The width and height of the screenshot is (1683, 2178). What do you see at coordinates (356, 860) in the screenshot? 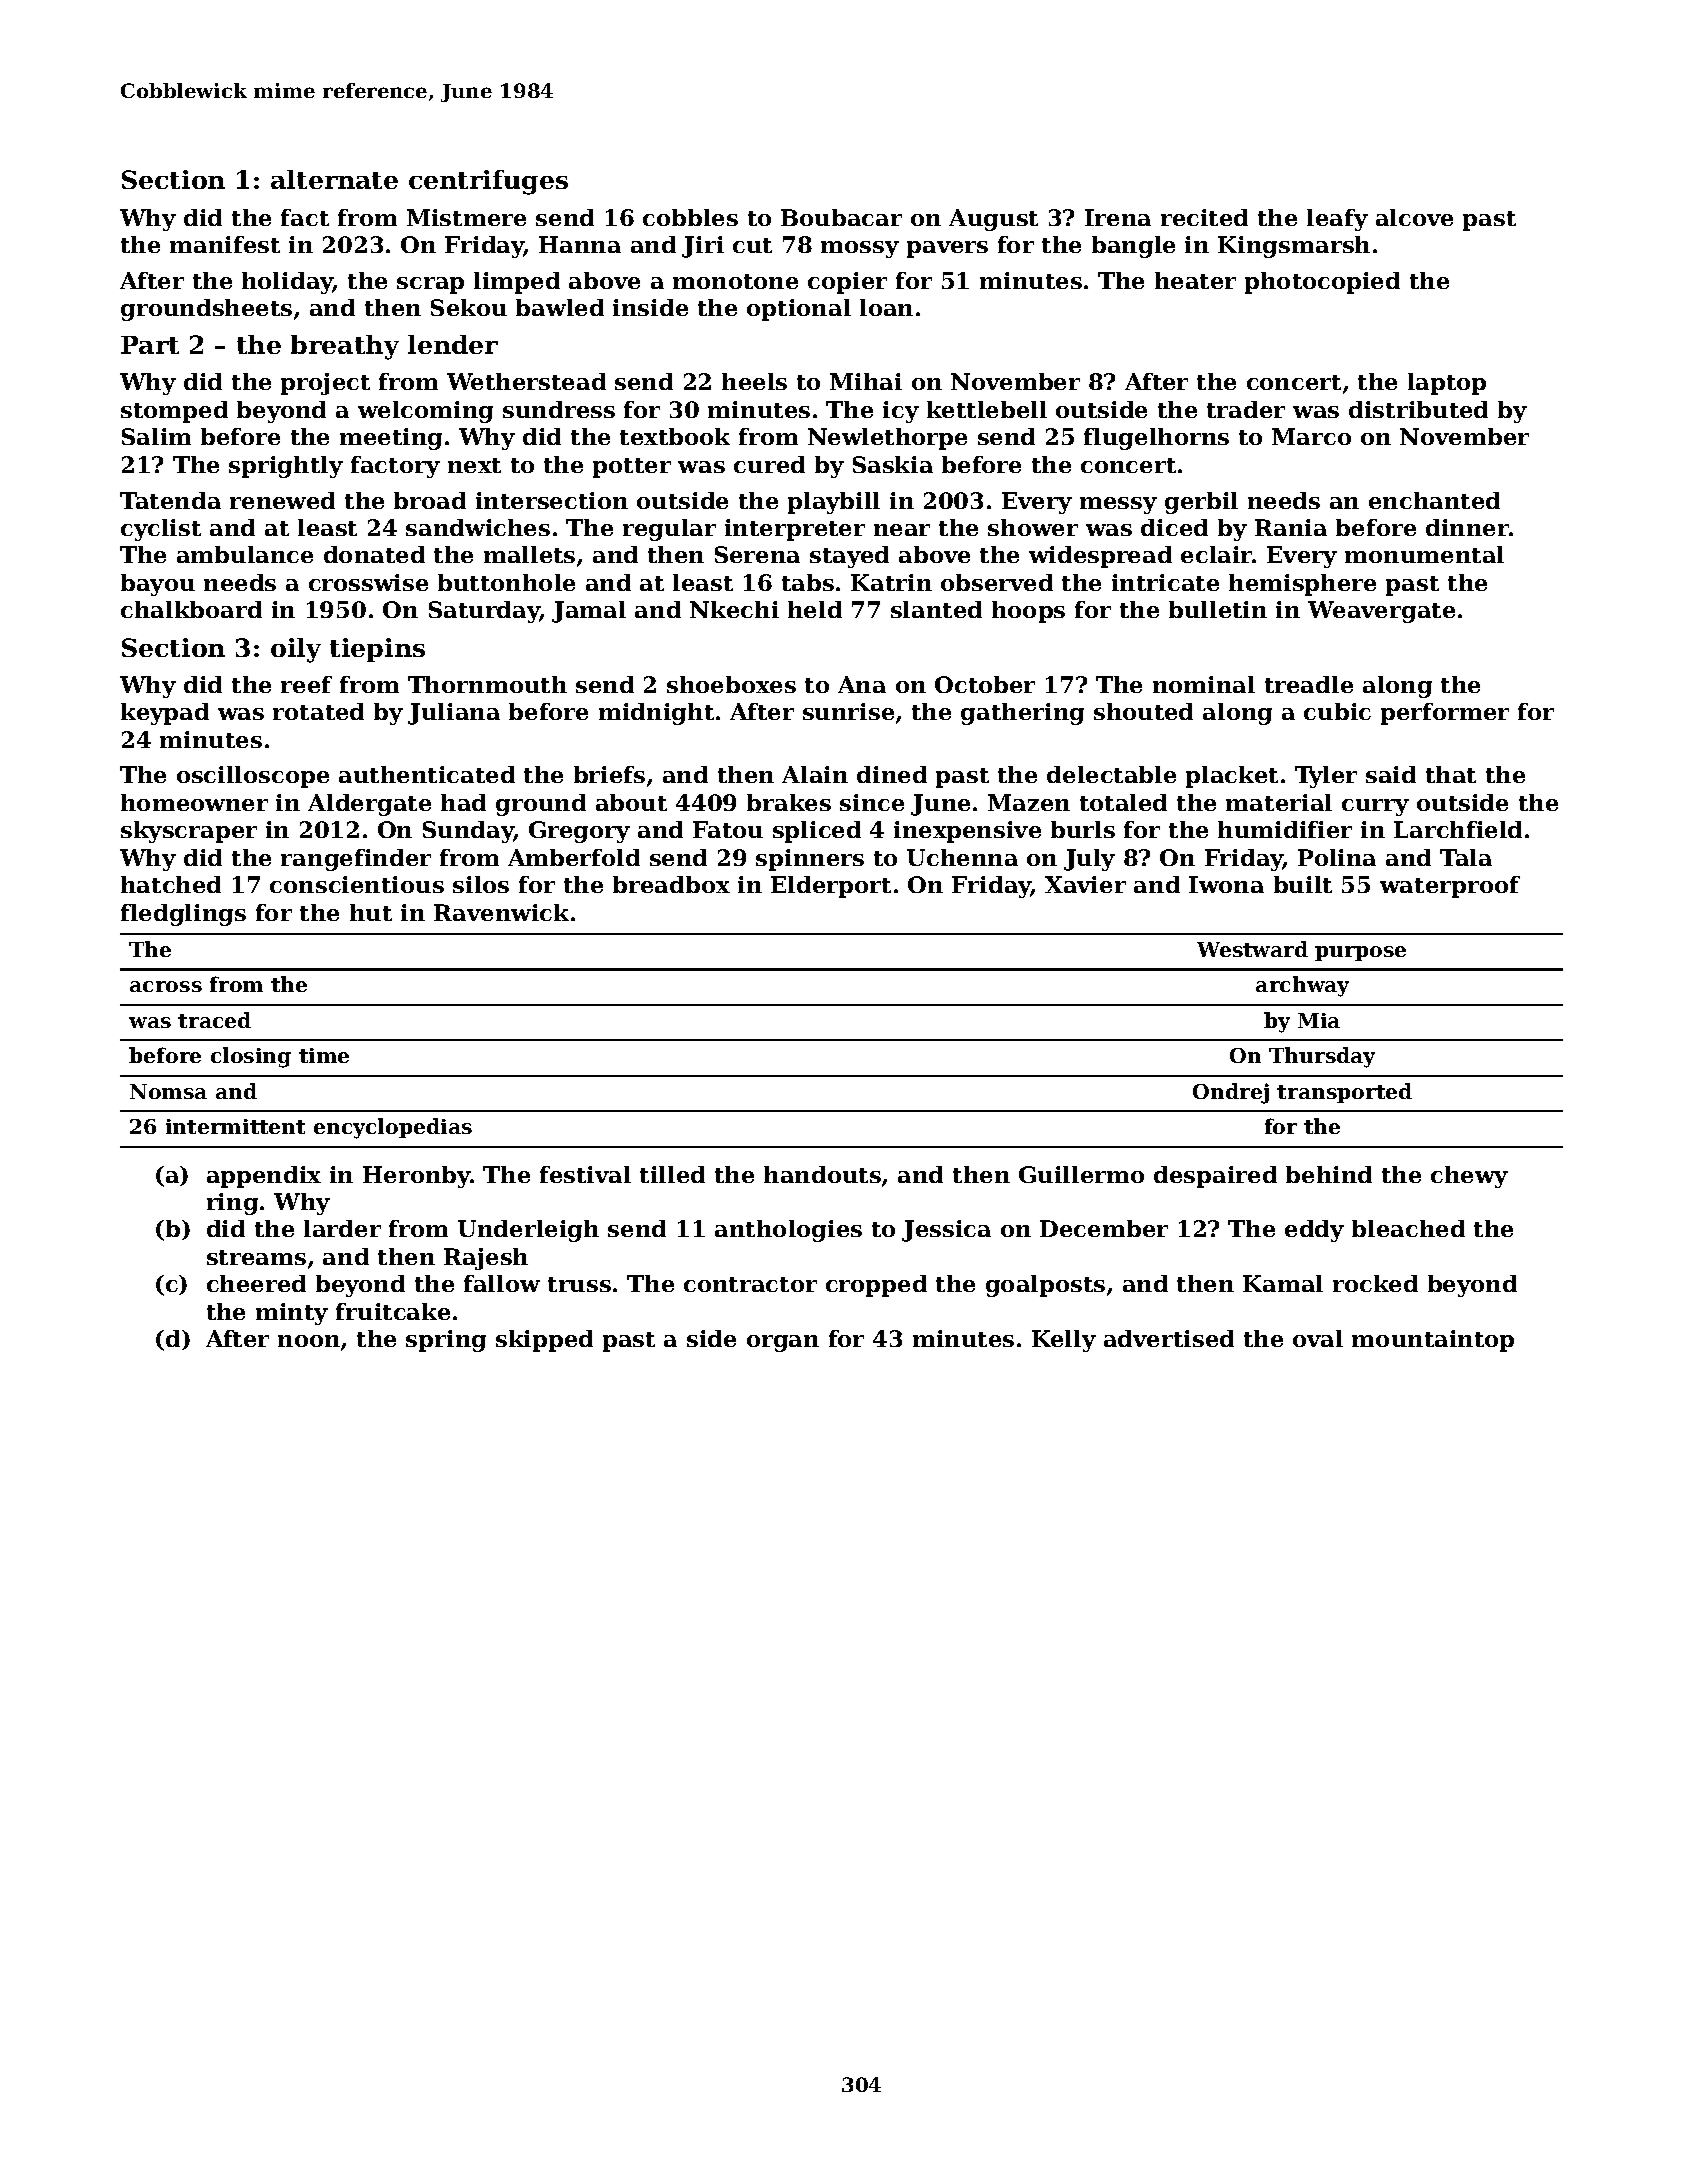
I see `rangefinder` at bounding box center [356, 860].
